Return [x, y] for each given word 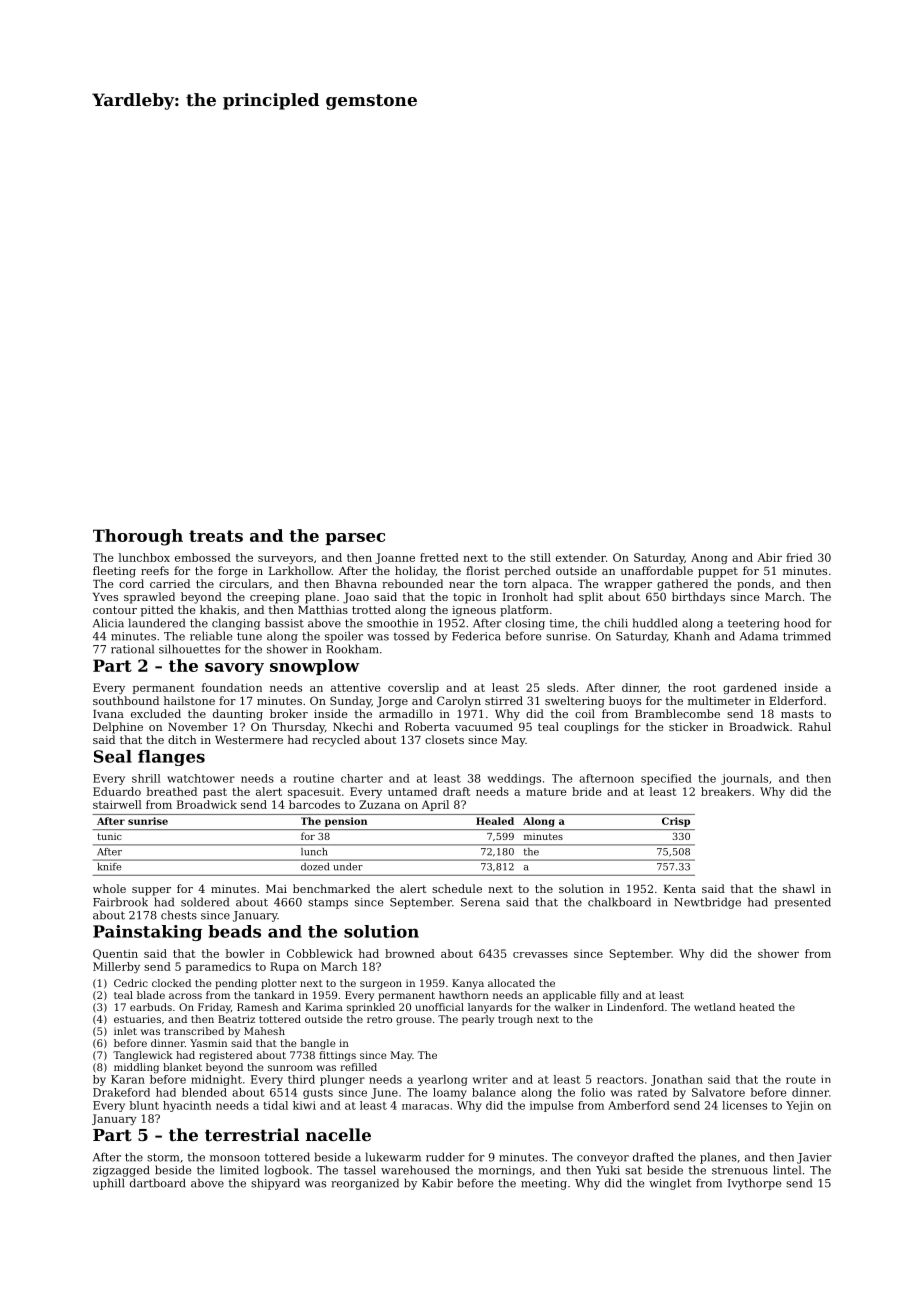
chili [616, 623]
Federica [476, 636]
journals [744, 779]
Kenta [680, 889]
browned [410, 953]
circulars [244, 583]
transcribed [194, 1031]
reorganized [365, 1184]
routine [313, 778]
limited [239, 1170]
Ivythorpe [754, 1184]
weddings [514, 779]
